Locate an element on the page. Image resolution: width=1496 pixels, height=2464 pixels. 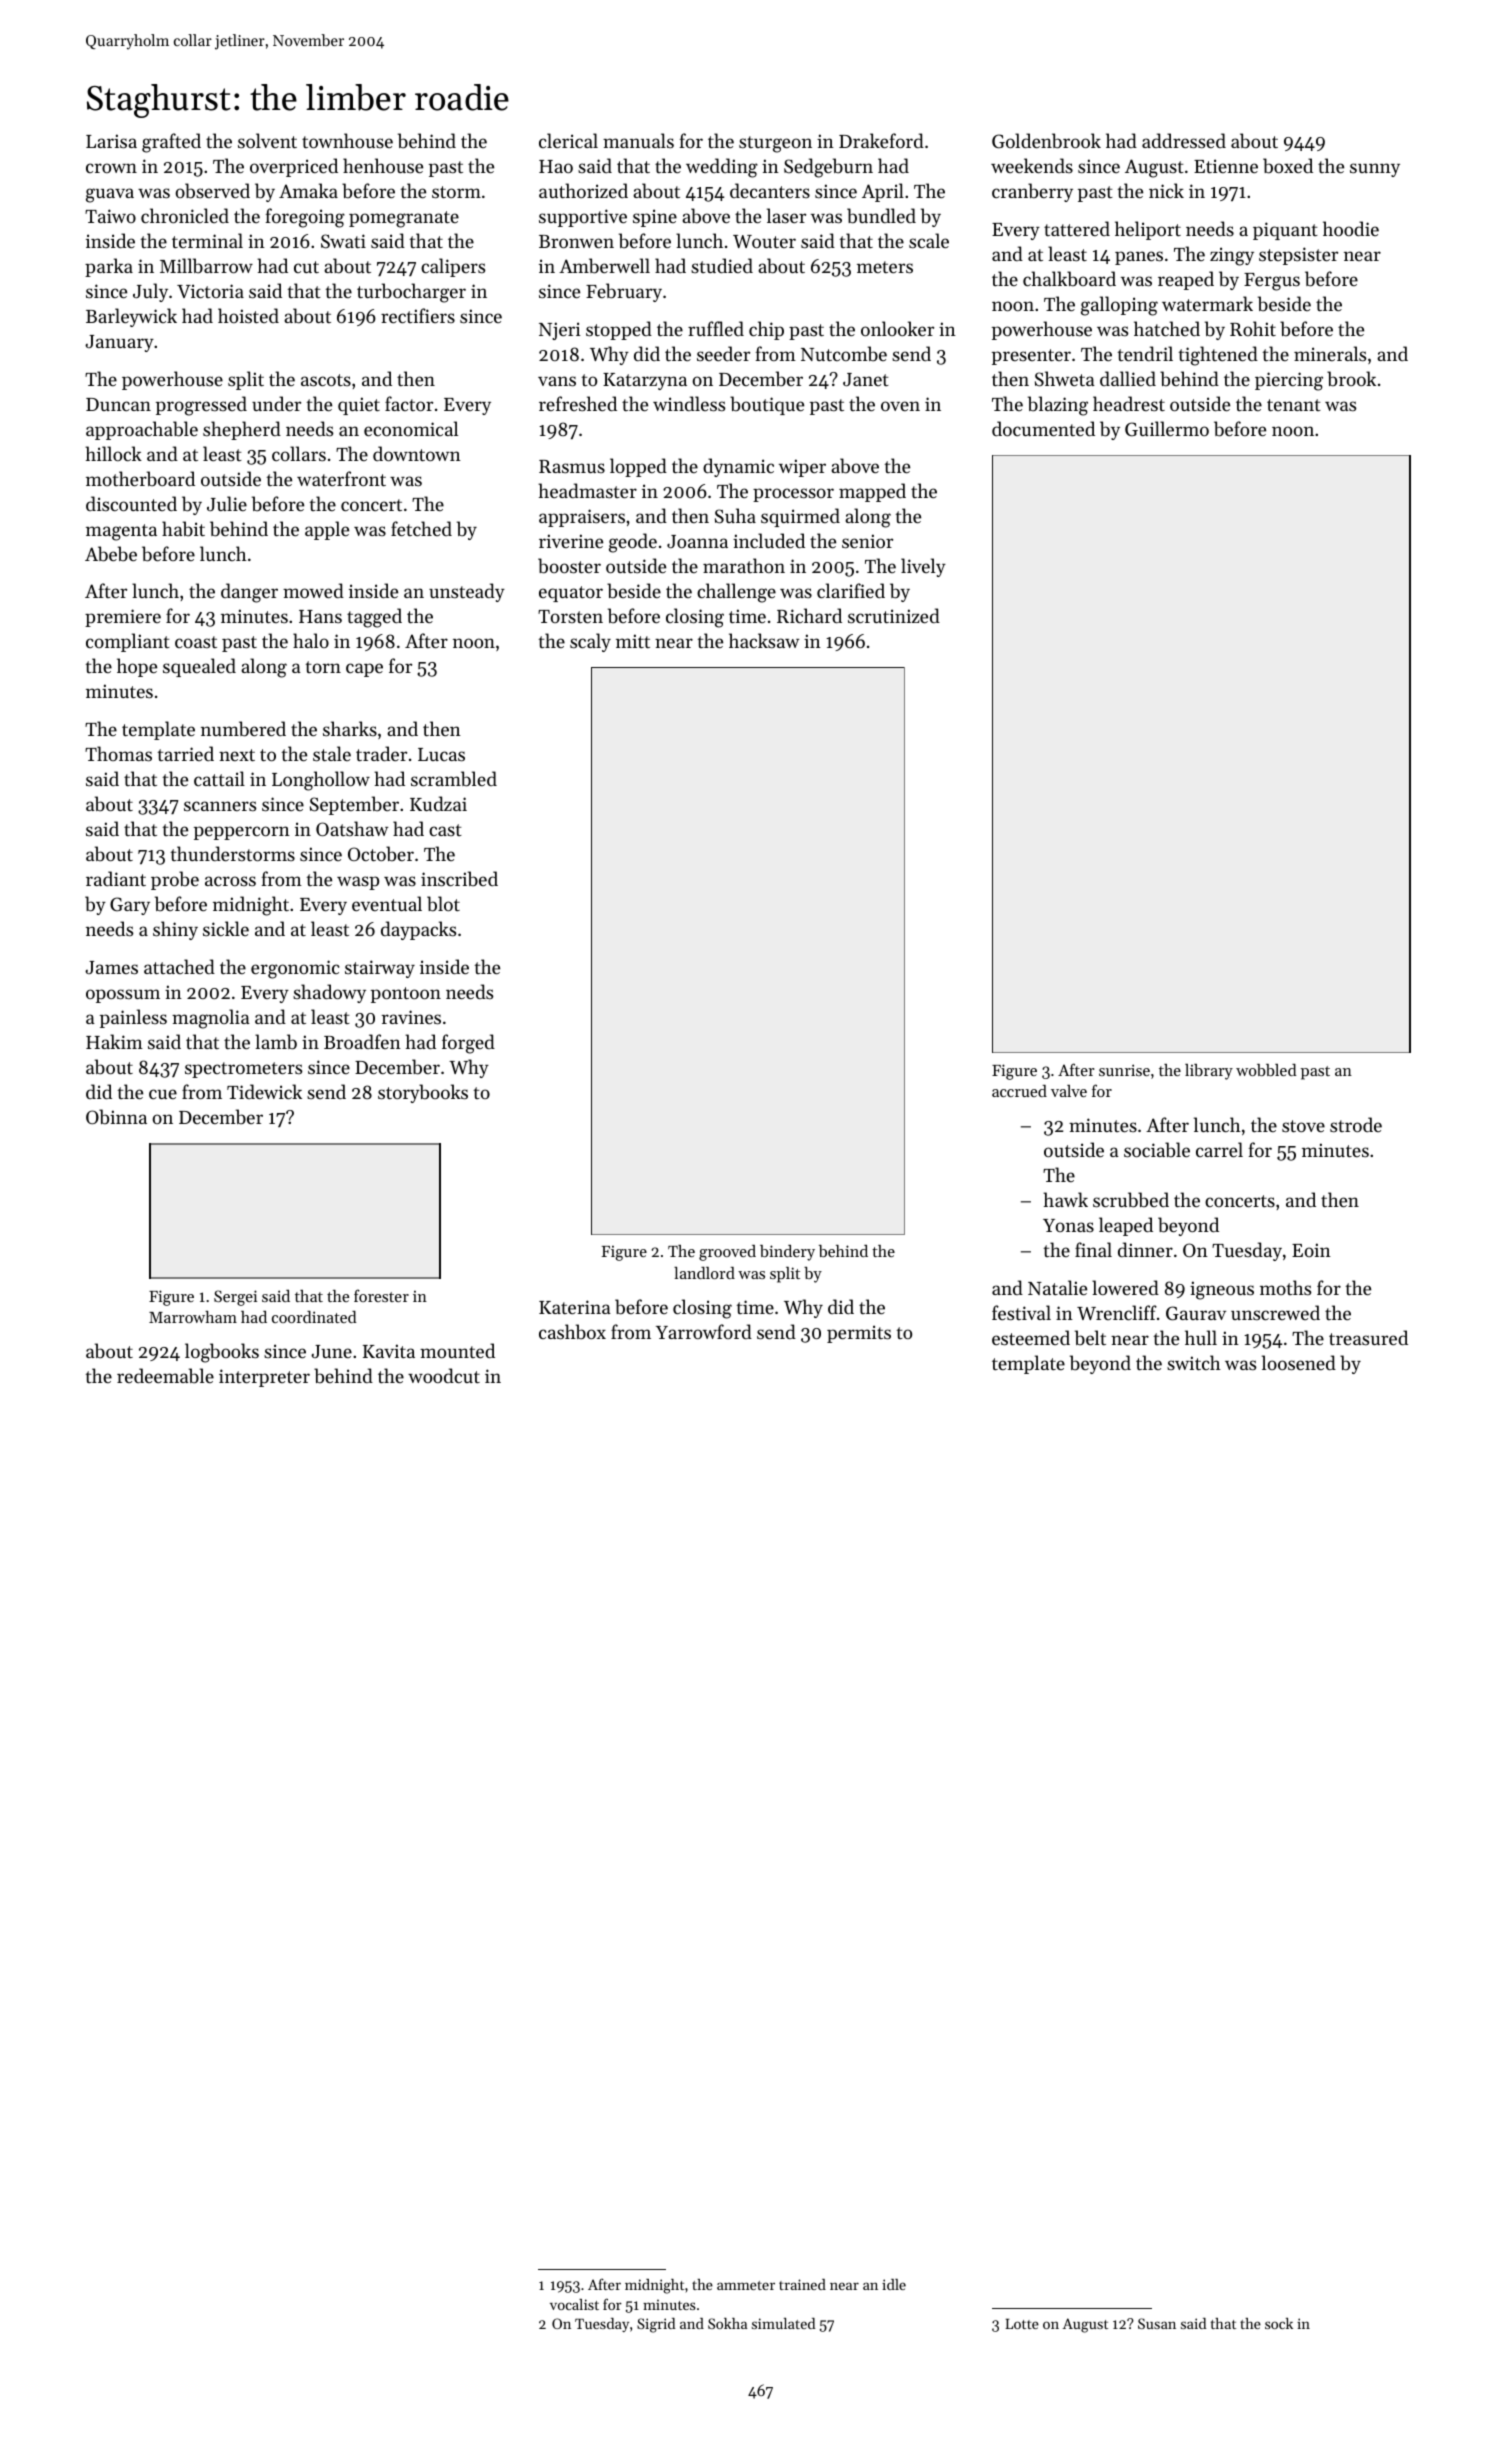
vocalist is located at coordinates (574, 2304).
